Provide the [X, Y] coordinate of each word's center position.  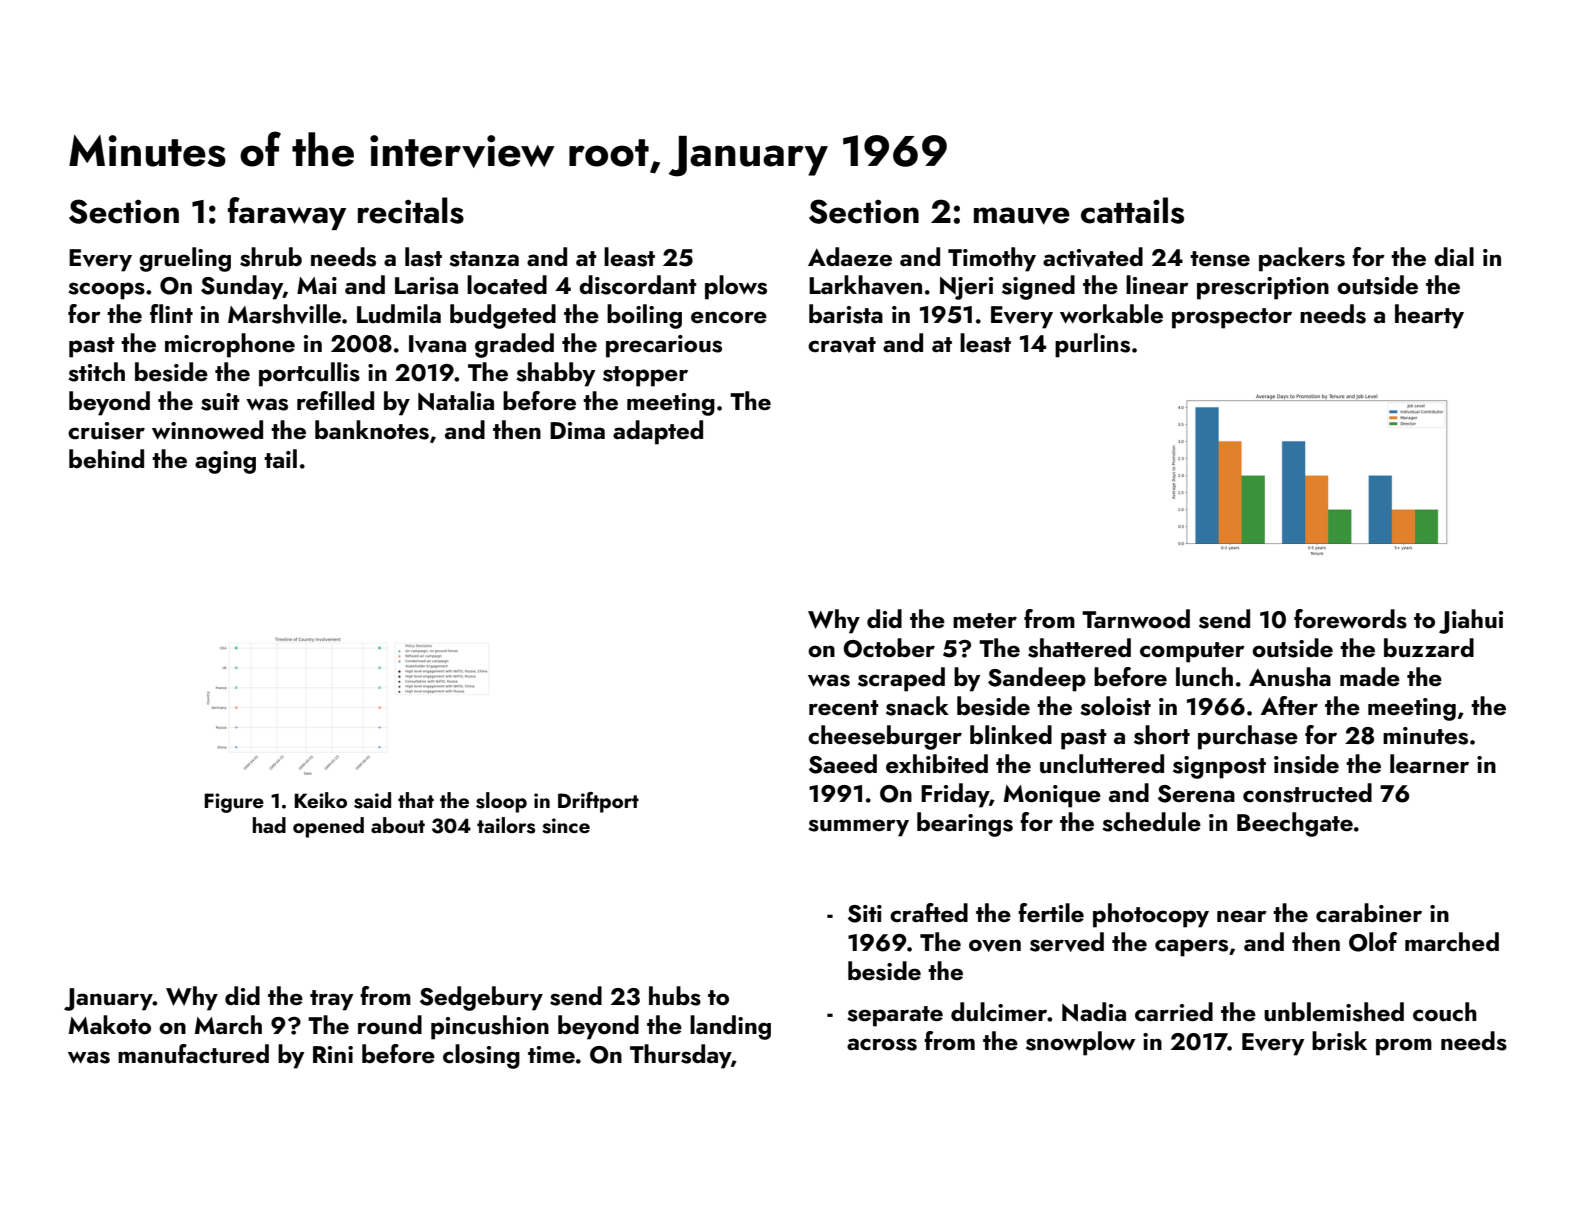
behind [106, 458]
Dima [577, 430]
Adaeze [850, 256]
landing [730, 1027]
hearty [1429, 316]
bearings [965, 824]
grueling [185, 259]
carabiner [1369, 912]
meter [985, 620]
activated [1093, 257]
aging [225, 462]
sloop [501, 802]
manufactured [193, 1054]
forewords [1350, 619]
